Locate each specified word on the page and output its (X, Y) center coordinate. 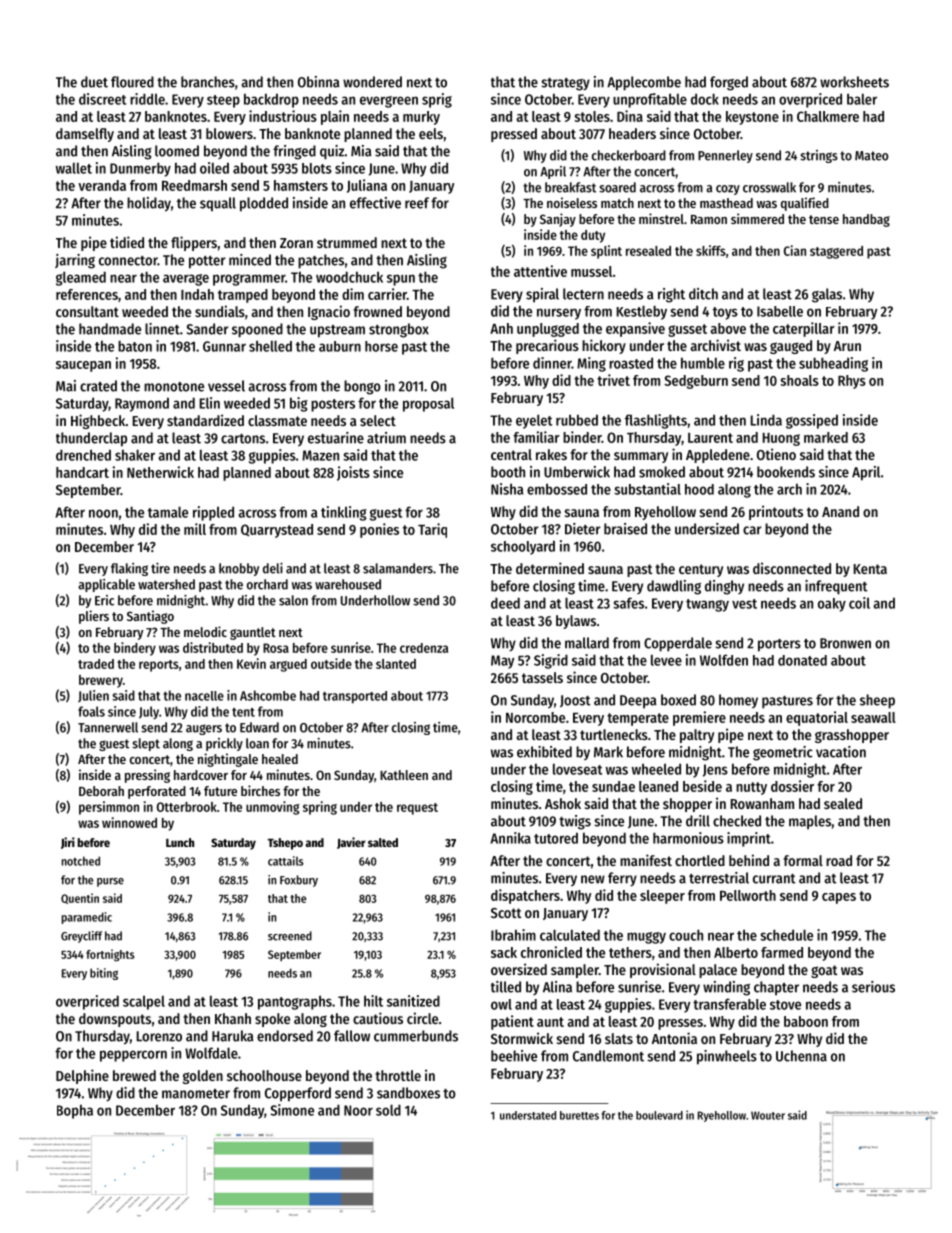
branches (208, 82)
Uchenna (801, 1056)
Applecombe (644, 83)
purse (110, 882)
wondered (372, 82)
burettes (579, 1115)
